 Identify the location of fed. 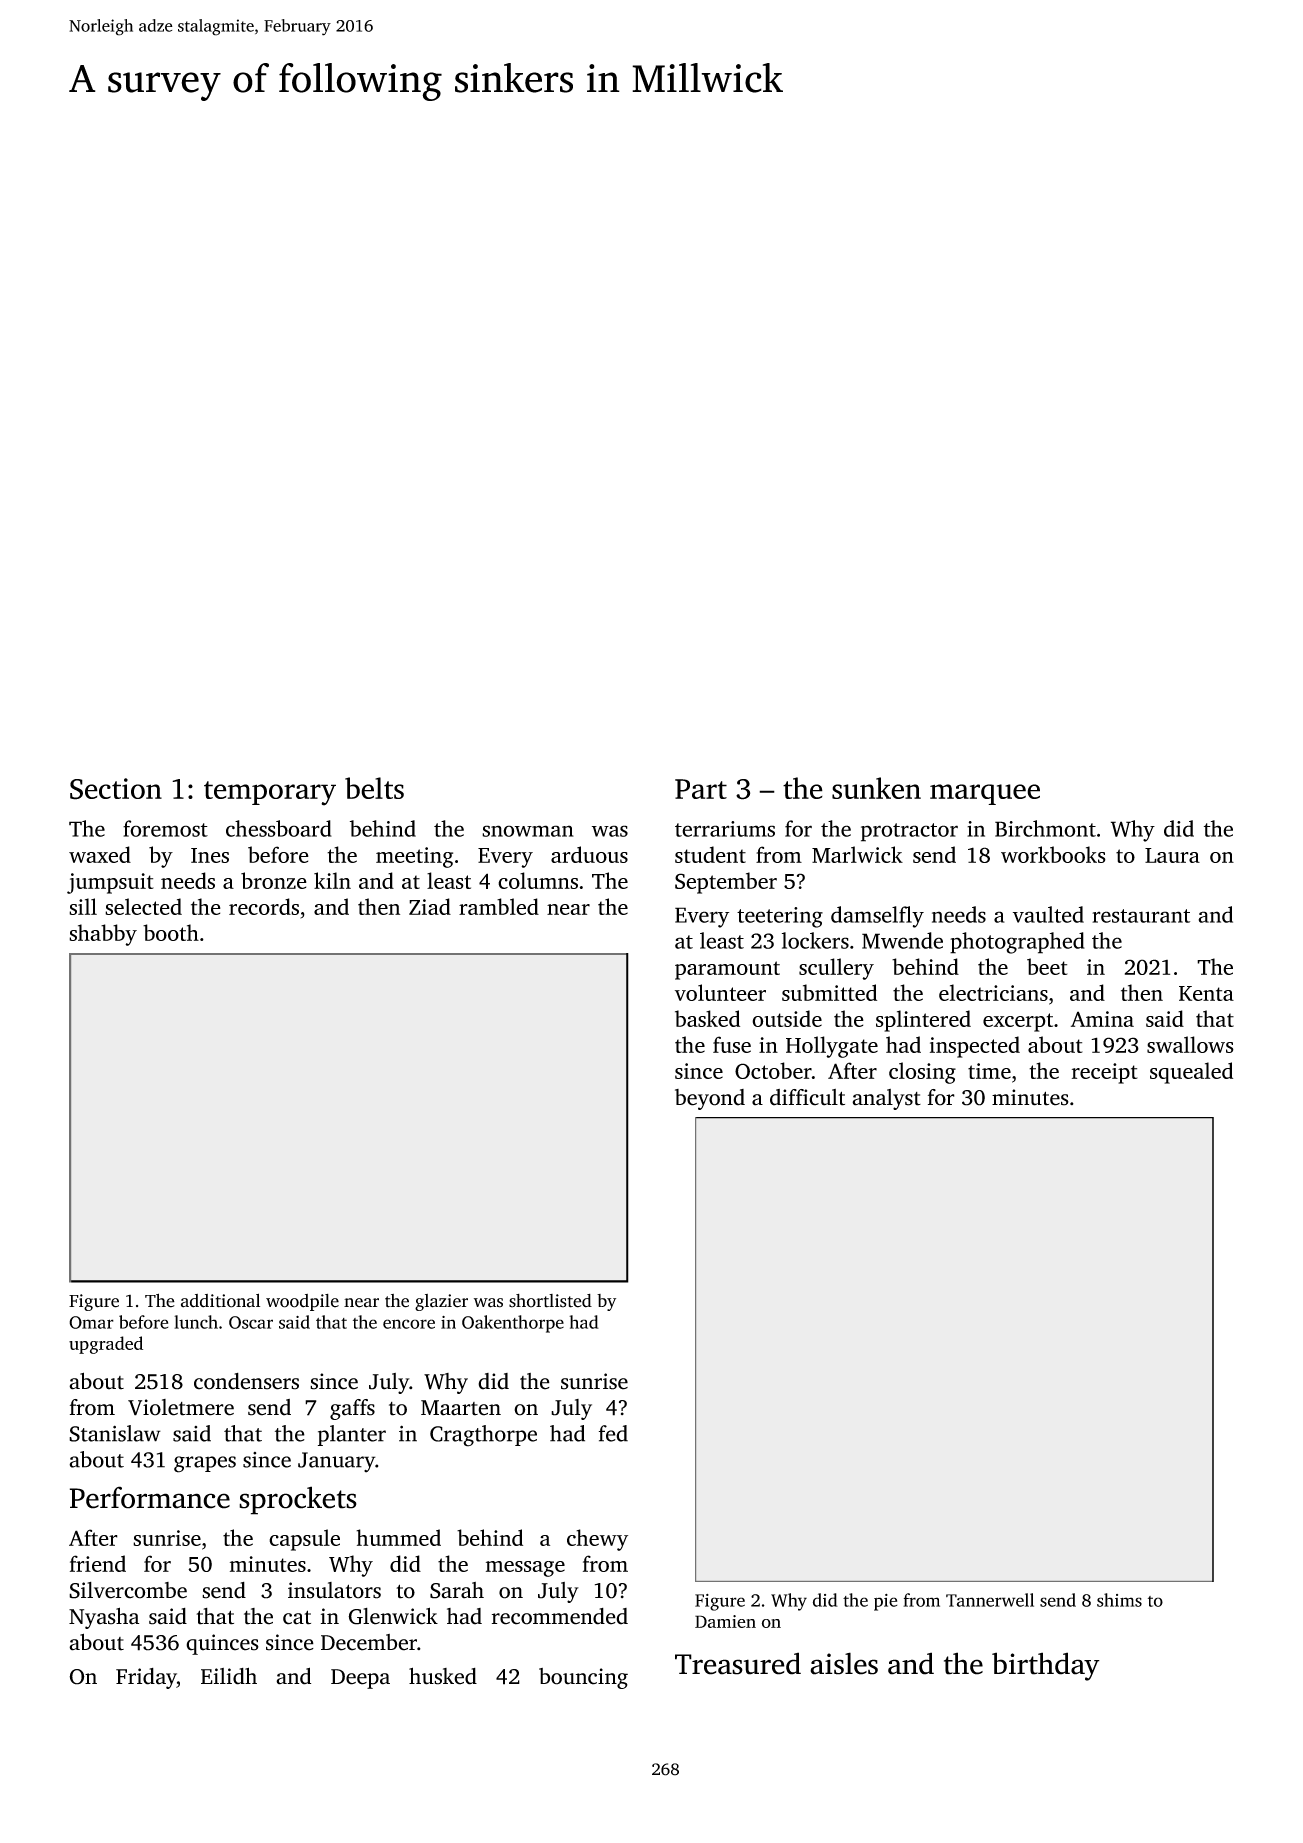
(613, 1433).
